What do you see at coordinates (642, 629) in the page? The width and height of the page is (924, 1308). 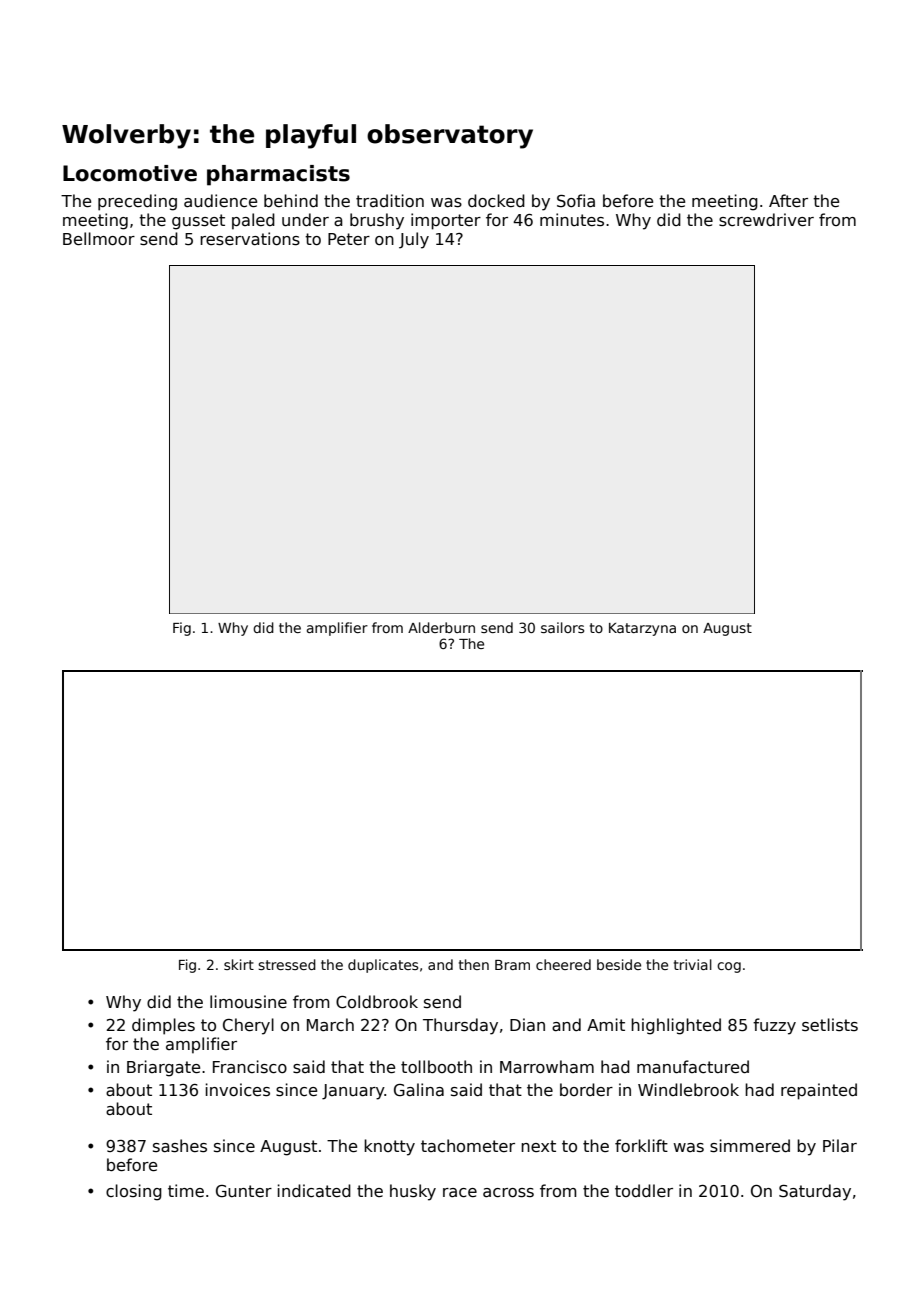 I see `Katarzyna` at bounding box center [642, 629].
